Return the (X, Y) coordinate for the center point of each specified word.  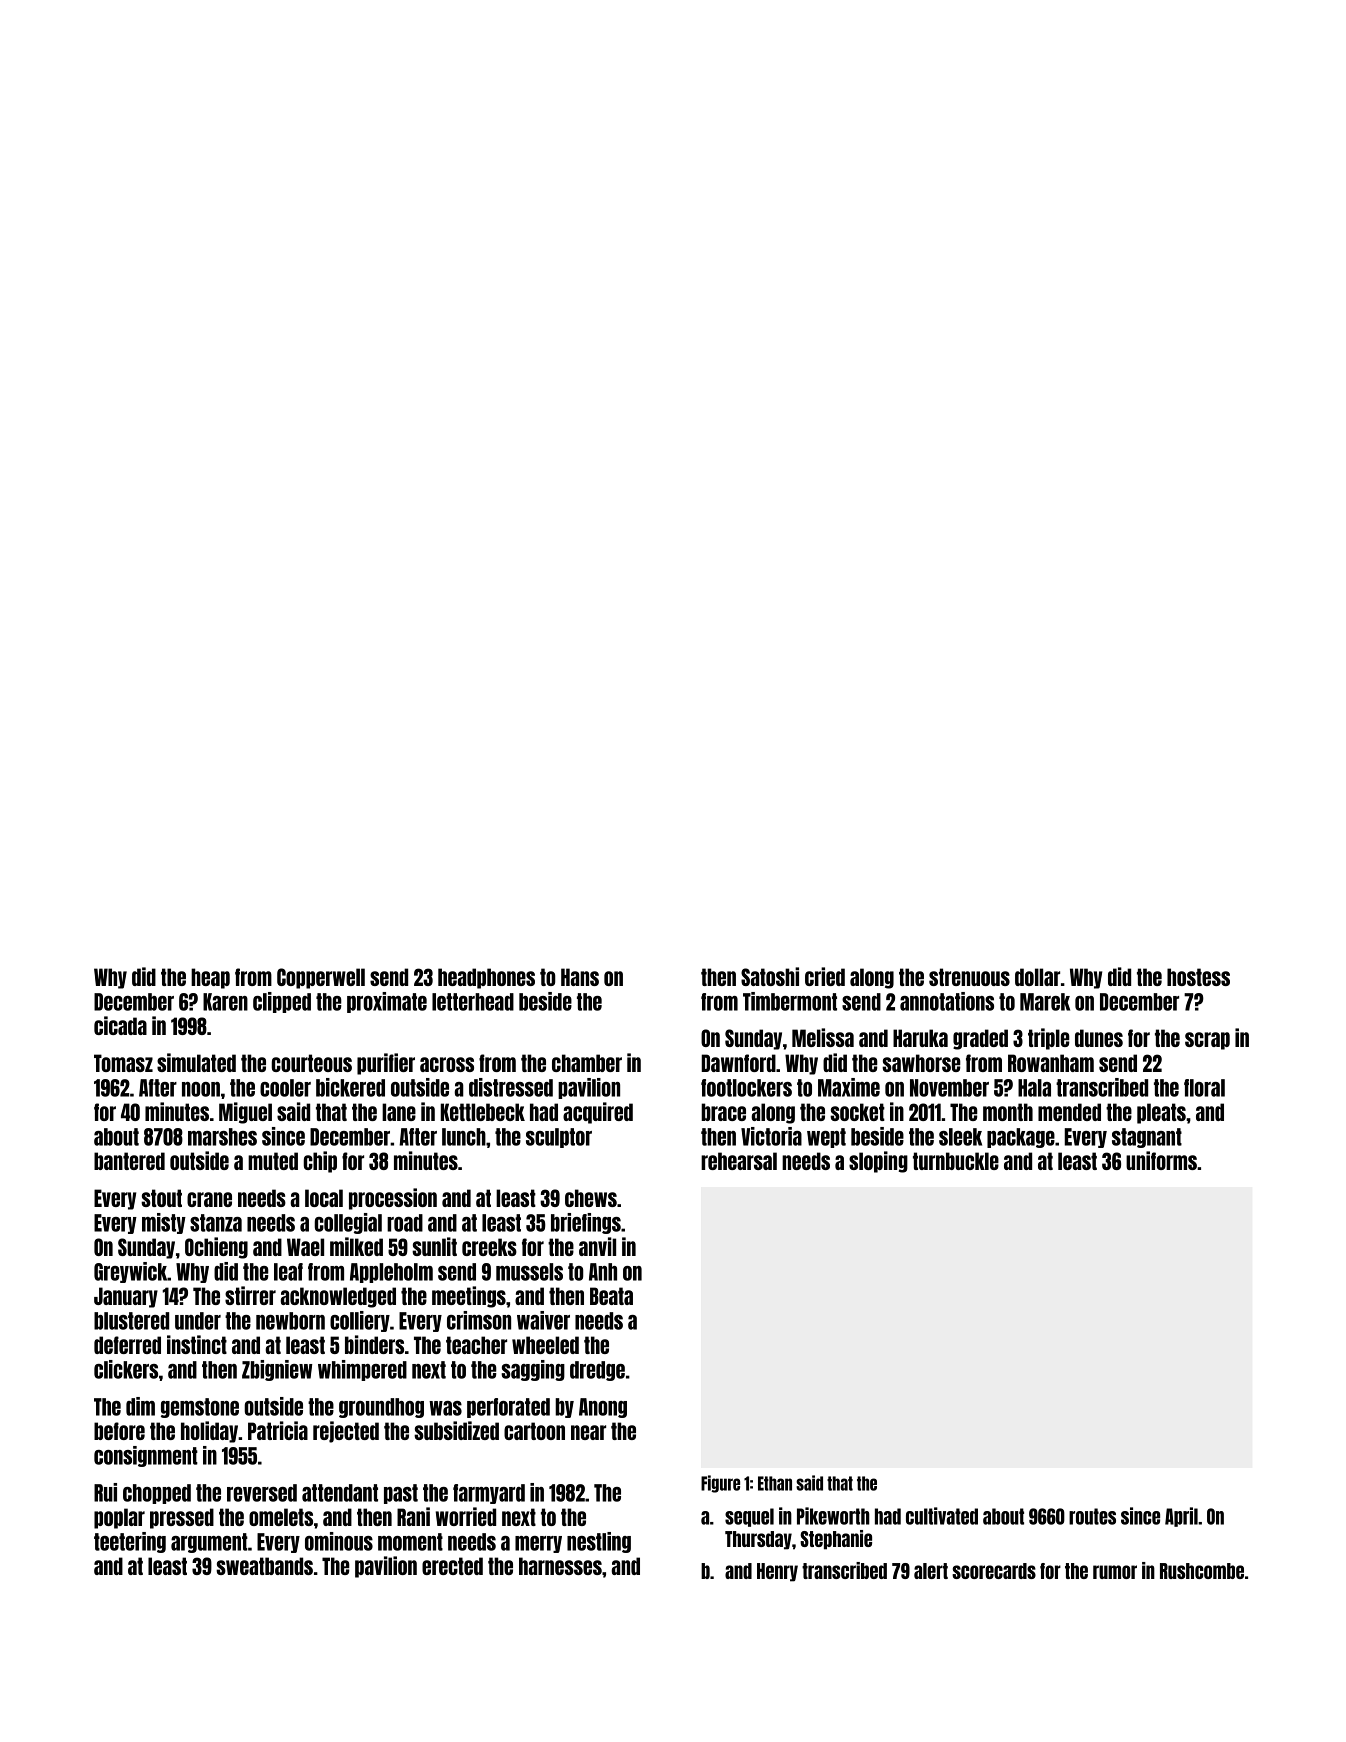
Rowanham (1051, 1063)
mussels (529, 1272)
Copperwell (321, 978)
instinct (197, 1344)
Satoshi (770, 976)
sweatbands (264, 1566)
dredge (597, 1371)
